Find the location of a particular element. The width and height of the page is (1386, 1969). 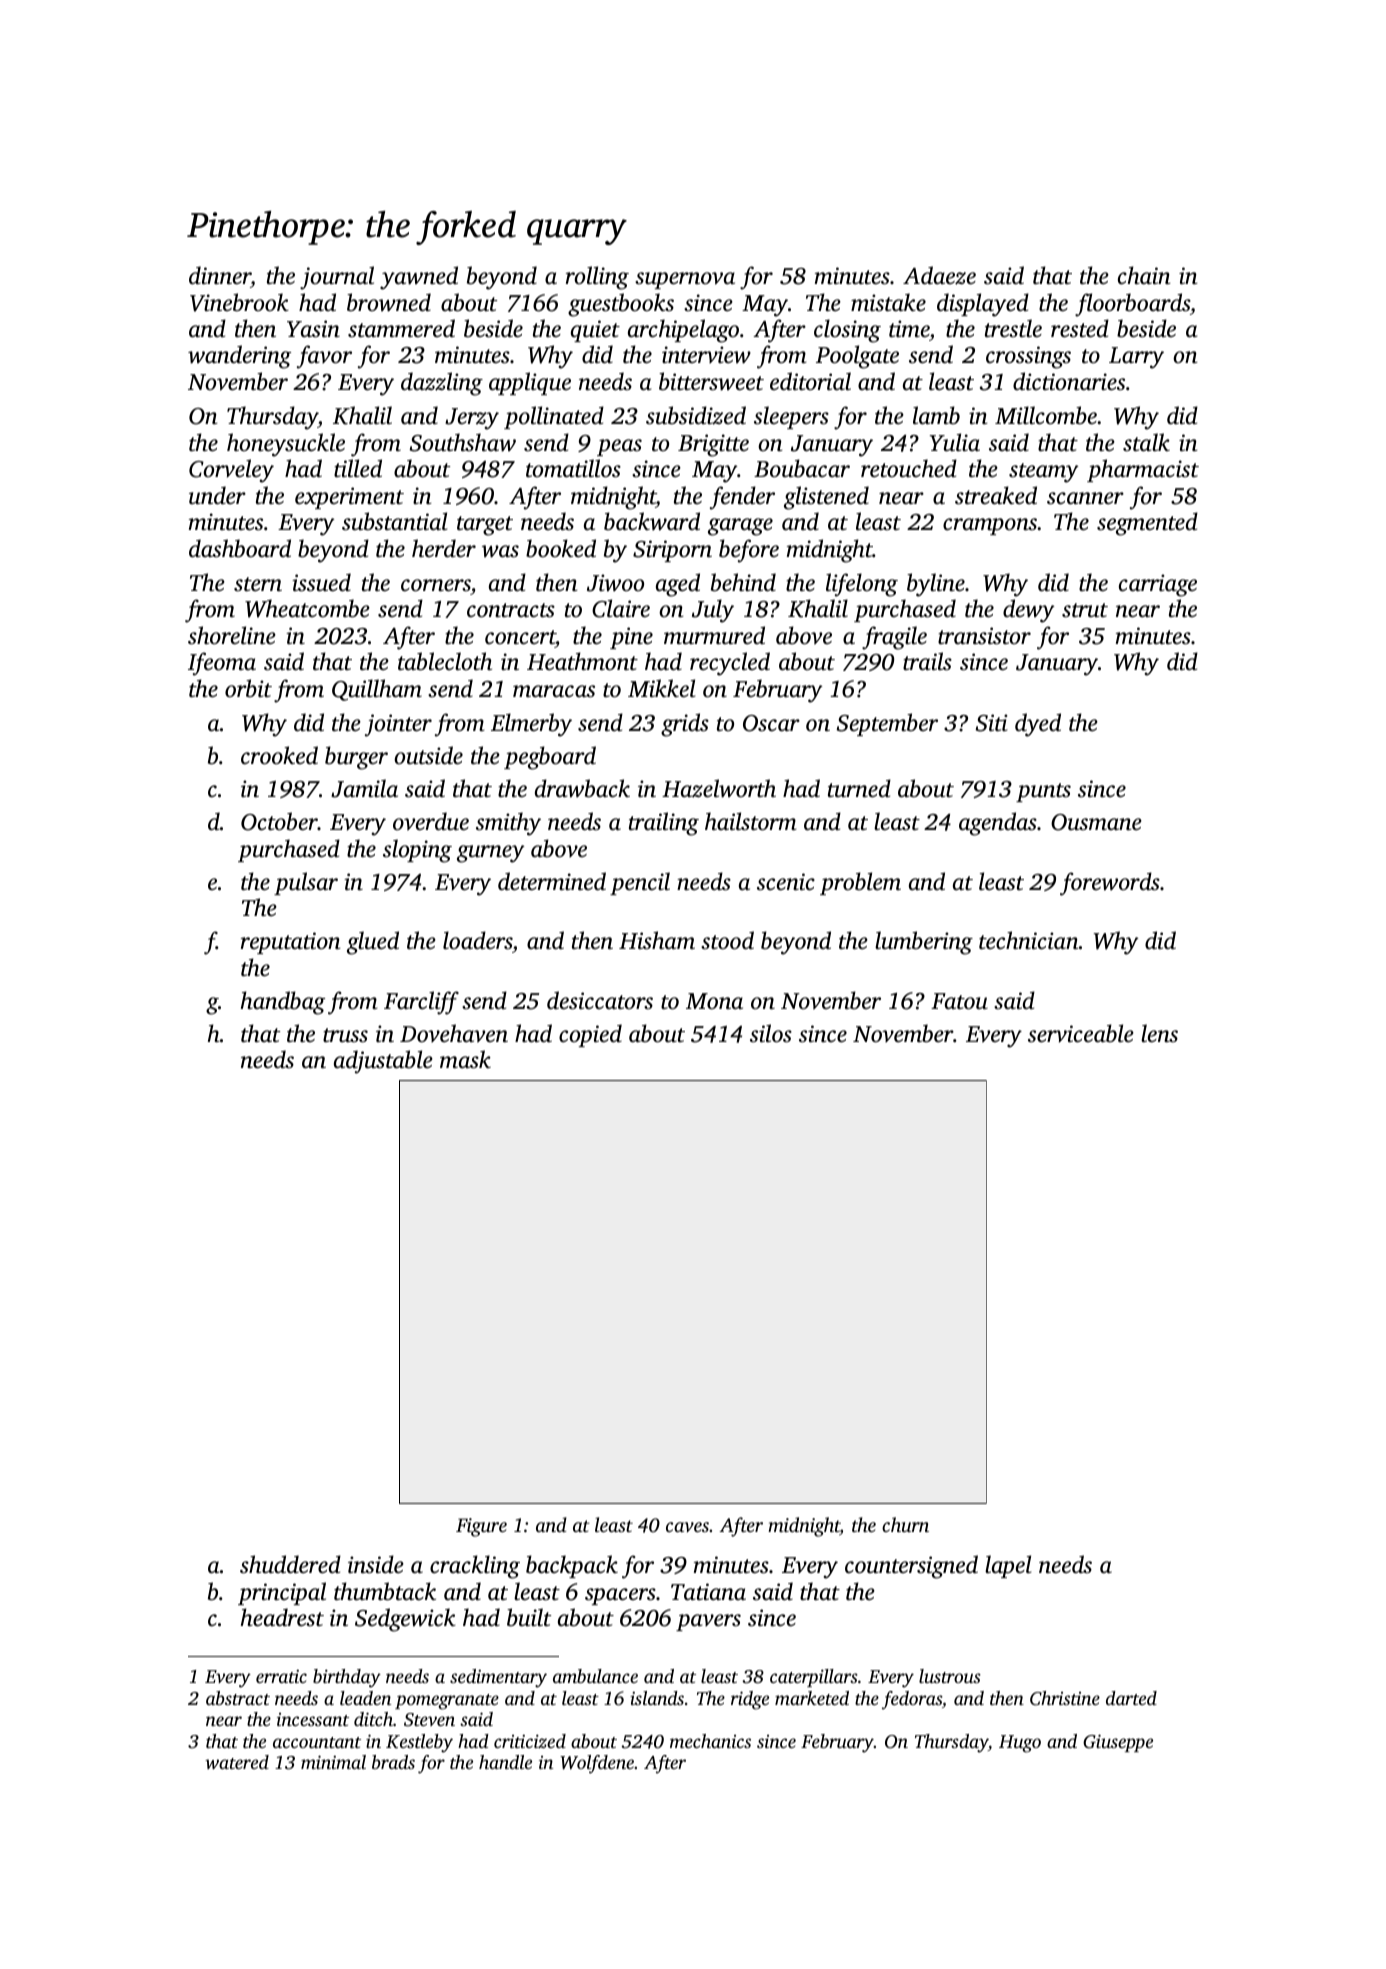

rolling is located at coordinates (597, 278).
